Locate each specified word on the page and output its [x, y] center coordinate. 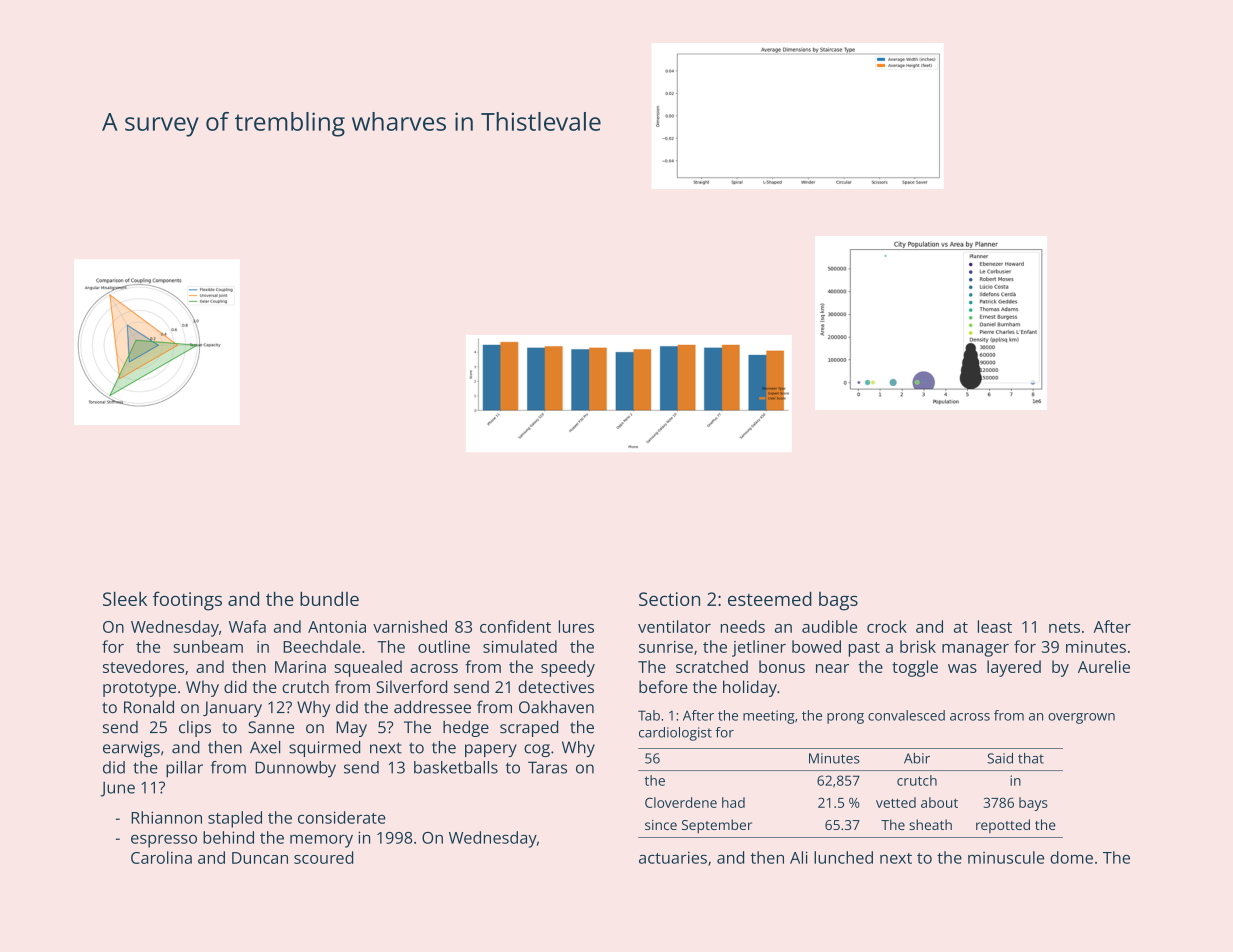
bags [838, 601]
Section [669, 599]
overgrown [1081, 718]
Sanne [271, 727]
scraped [529, 728]
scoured [323, 857]
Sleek [125, 598]
